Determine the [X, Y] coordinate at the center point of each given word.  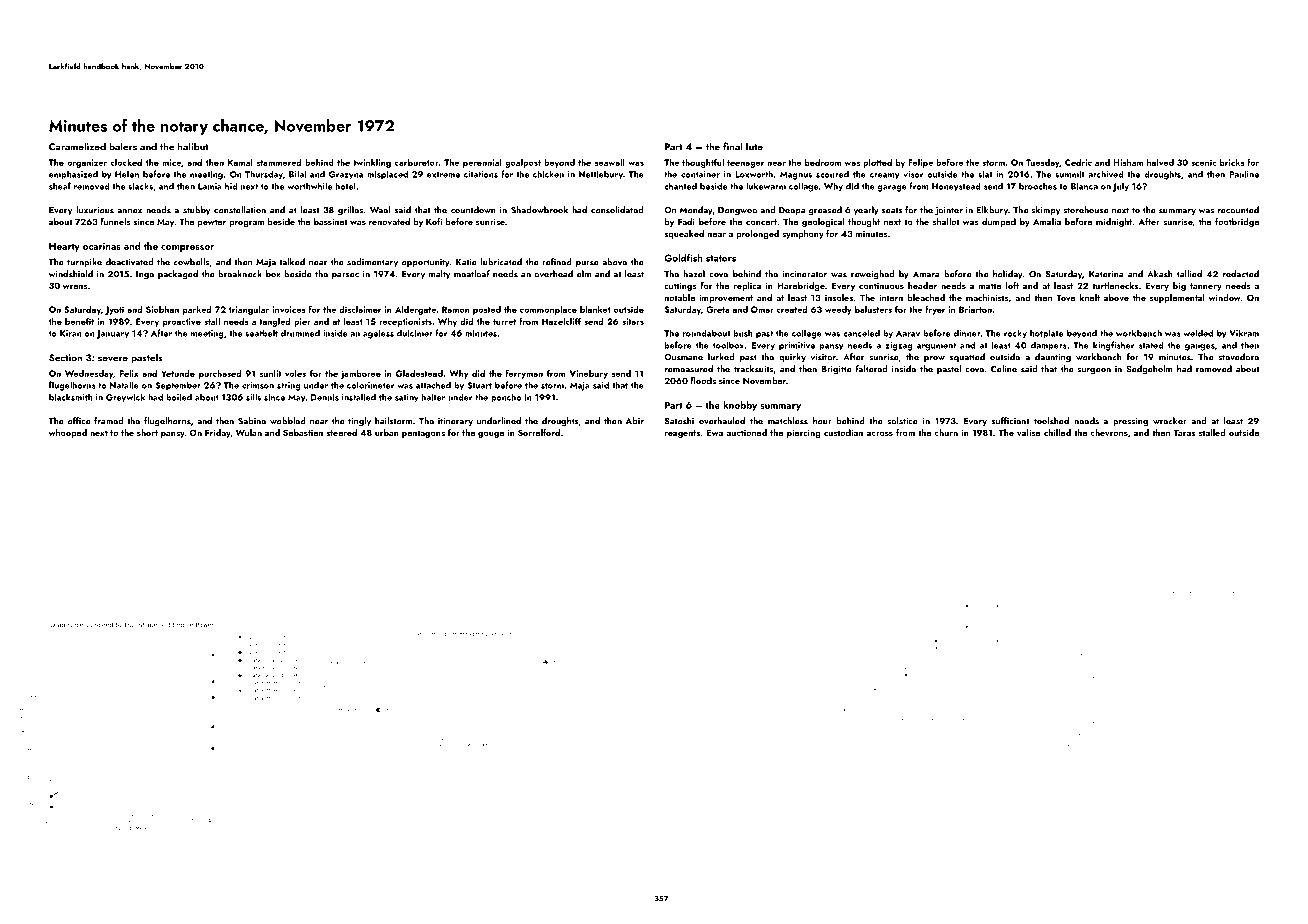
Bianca [1084, 186]
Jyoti [114, 310]
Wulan [249, 432]
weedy [838, 310]
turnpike [84, 262]
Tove [1065, 297]
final [733, 146]
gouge [491, 435]
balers [123, 146]
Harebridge [801, 286]
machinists [987, 297]
